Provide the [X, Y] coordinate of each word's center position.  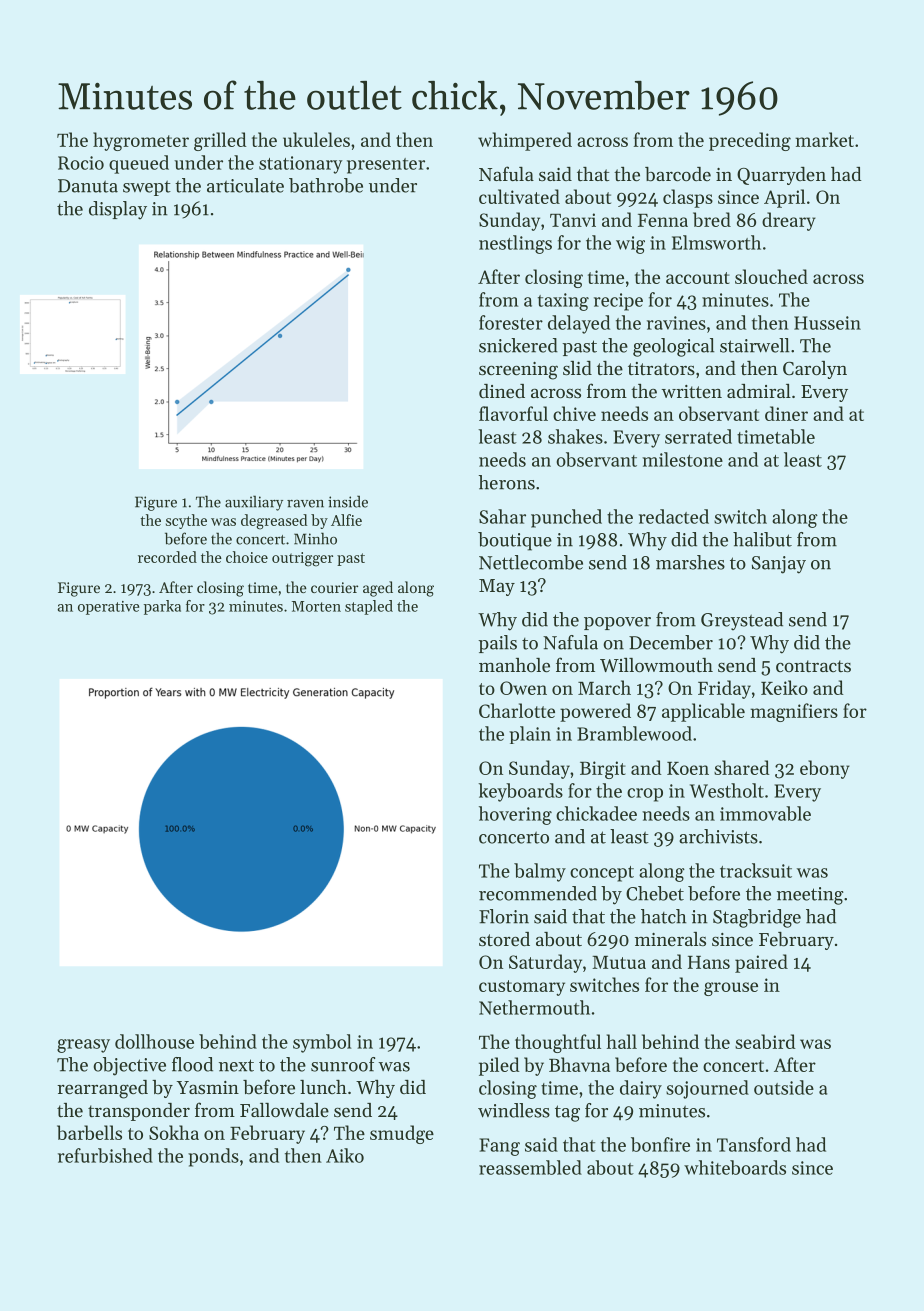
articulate [245, 185]
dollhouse [154, 1041]
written [692, 391]
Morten [316, 606]
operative [108, 608]
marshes [690, 562]
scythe [186, 521]
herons [507, 482]
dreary [789, 221]
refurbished [105, 1155]
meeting [810, 896]
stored [504, 939]
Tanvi [573, 220]
